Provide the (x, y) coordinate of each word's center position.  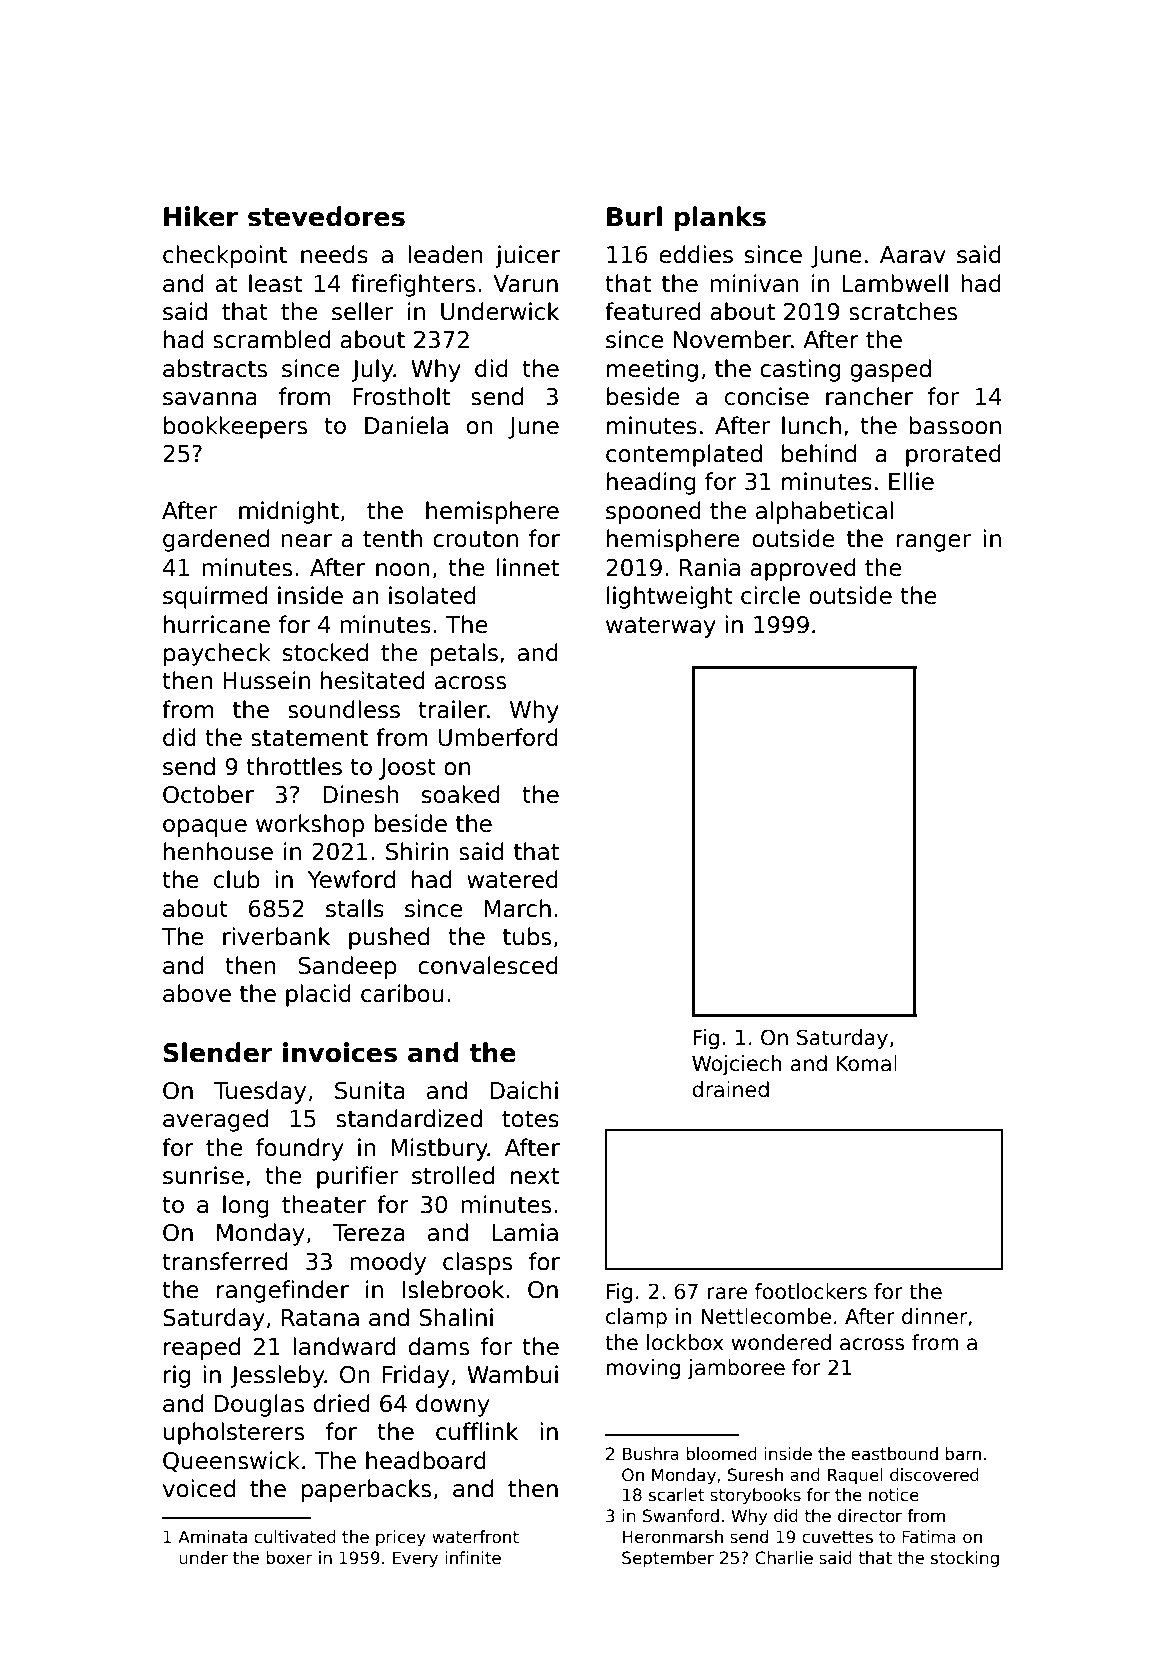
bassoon (955, 425)
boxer (290, 1558)
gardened (216, 540)
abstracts (215, 368)
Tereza (369, 1233)
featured (652, 311)
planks (720, 218)
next (535, 1176)
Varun (525, 284)
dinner (934, 1316)
